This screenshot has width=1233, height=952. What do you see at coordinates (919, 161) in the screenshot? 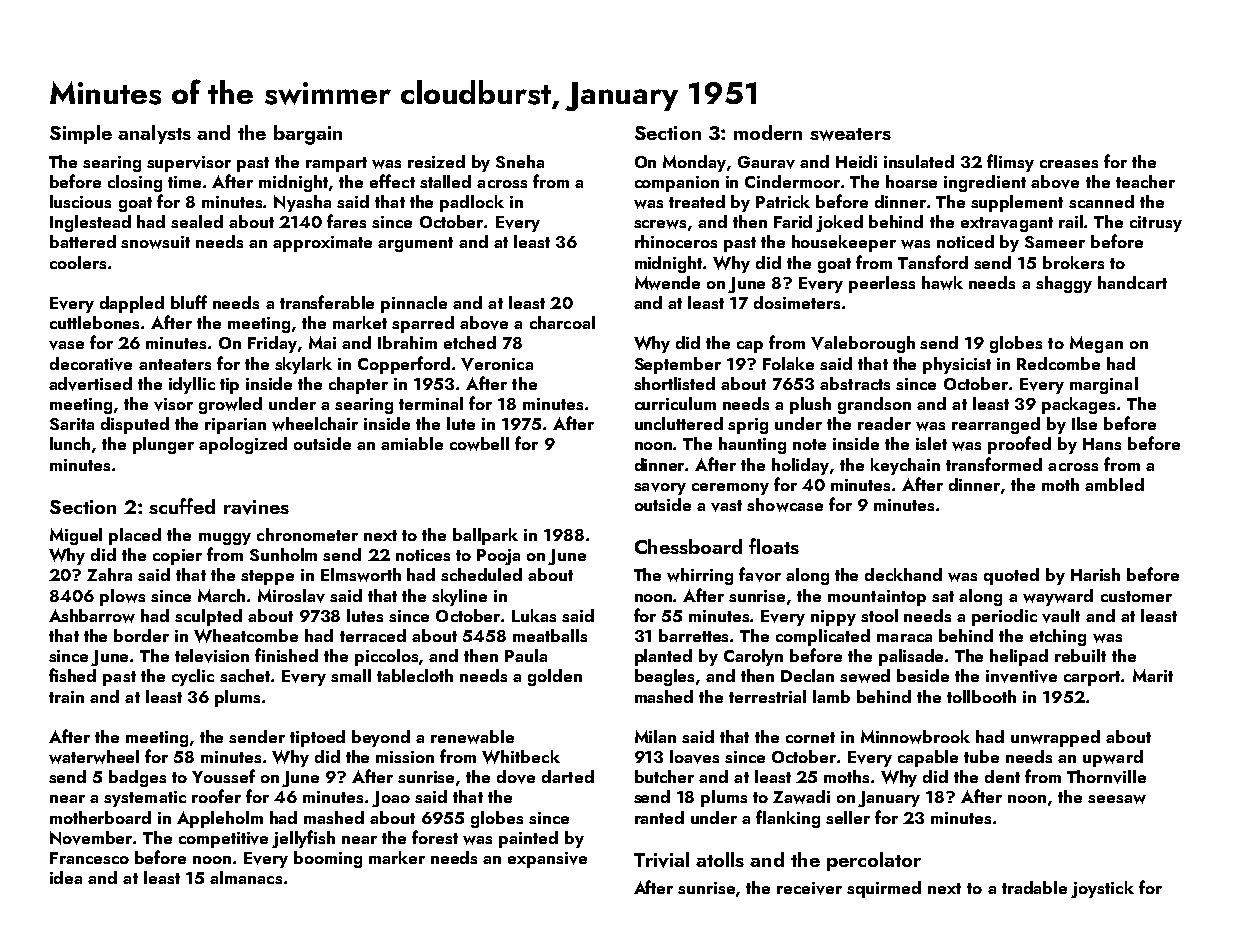
I see `insulated` at bounding box center [919, 161].
